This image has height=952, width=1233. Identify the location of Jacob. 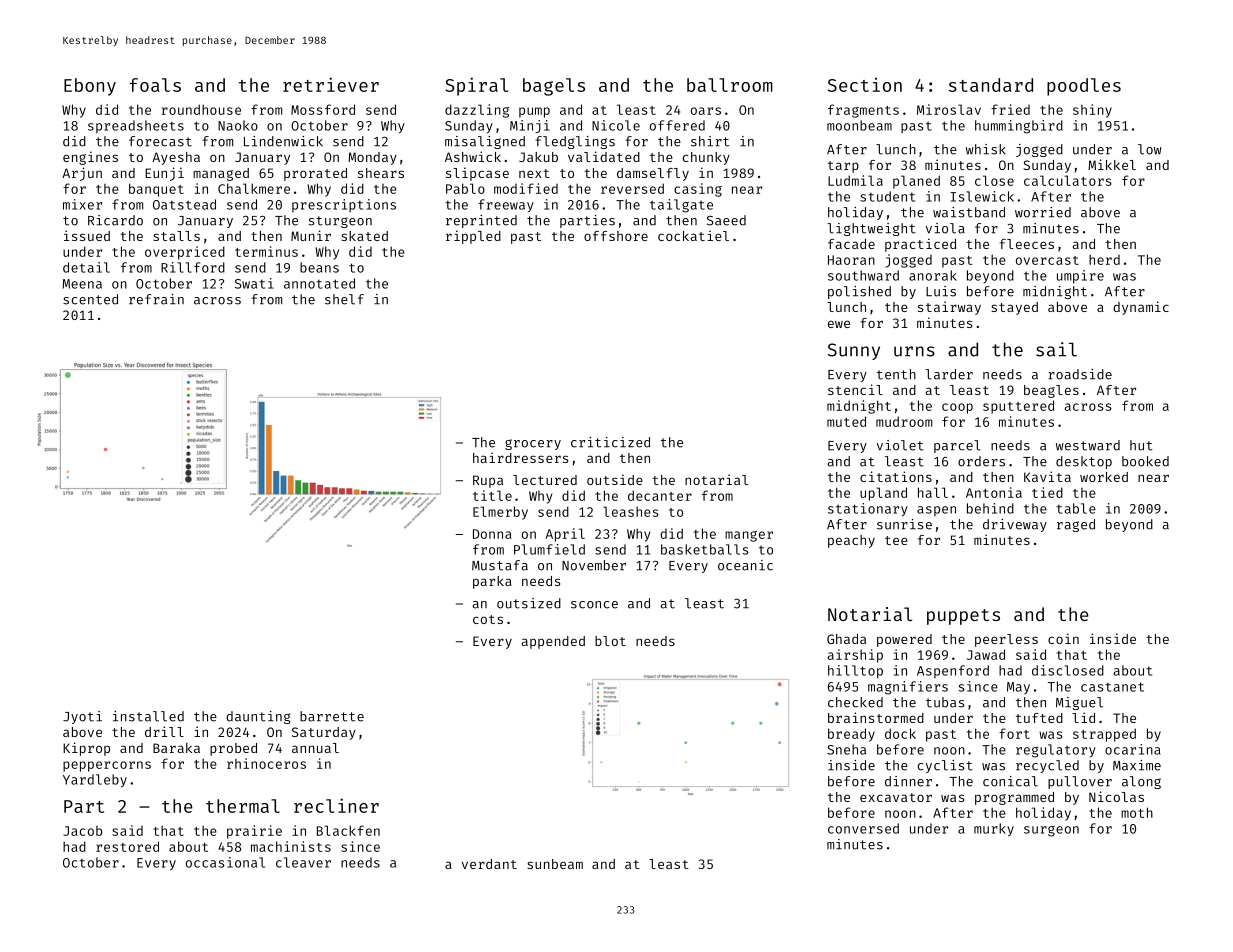
(82, 831).
